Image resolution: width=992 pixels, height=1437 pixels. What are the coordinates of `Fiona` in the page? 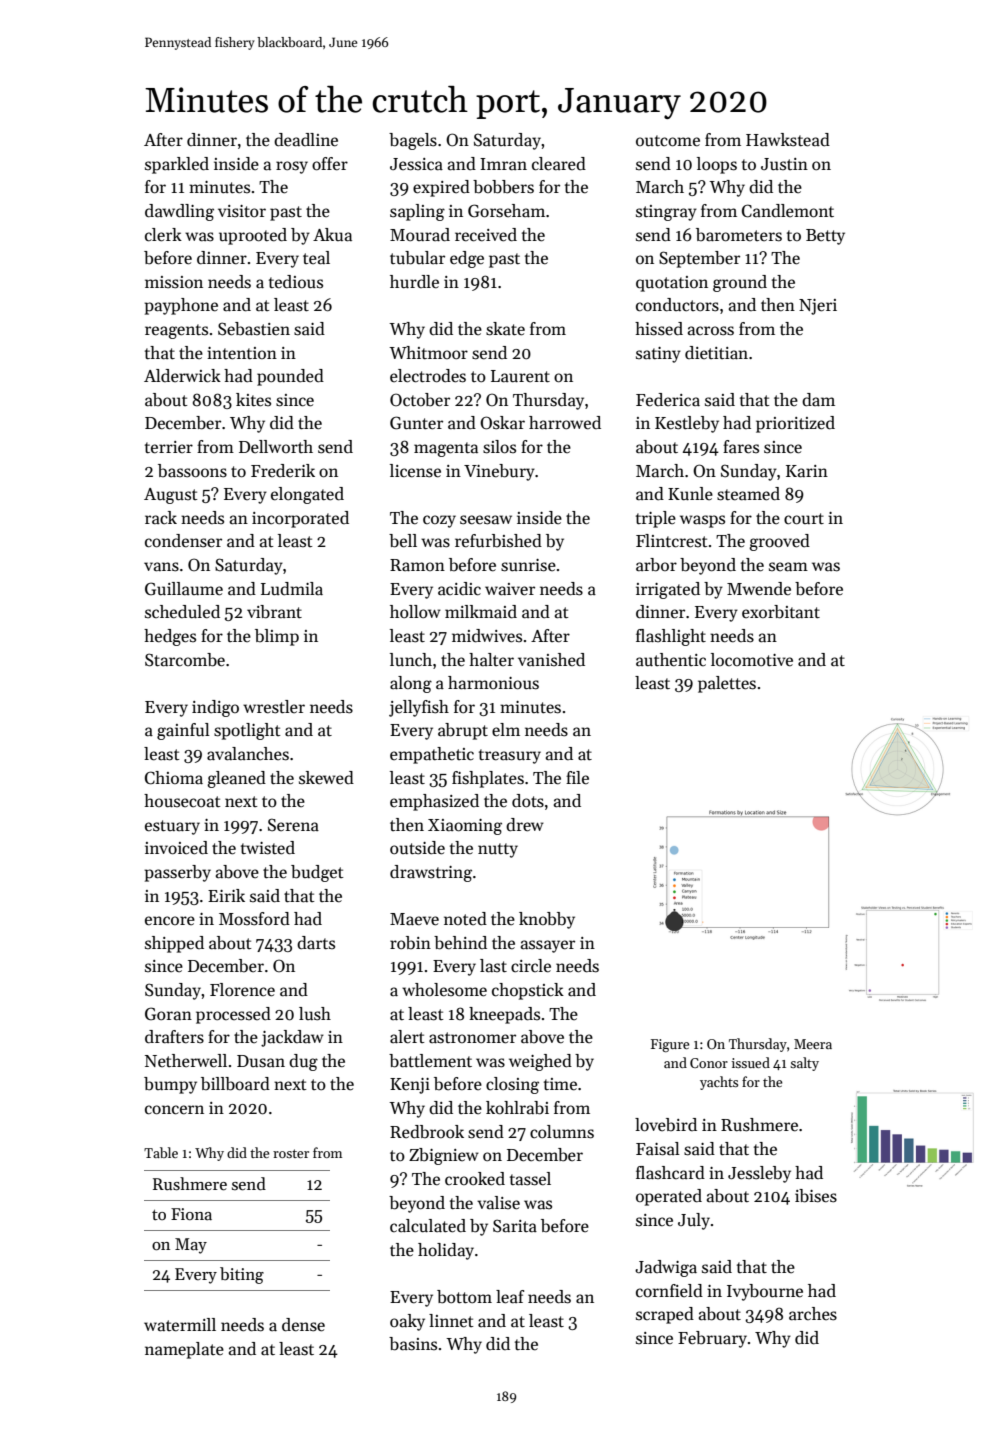 It's located at (191, 1214).
